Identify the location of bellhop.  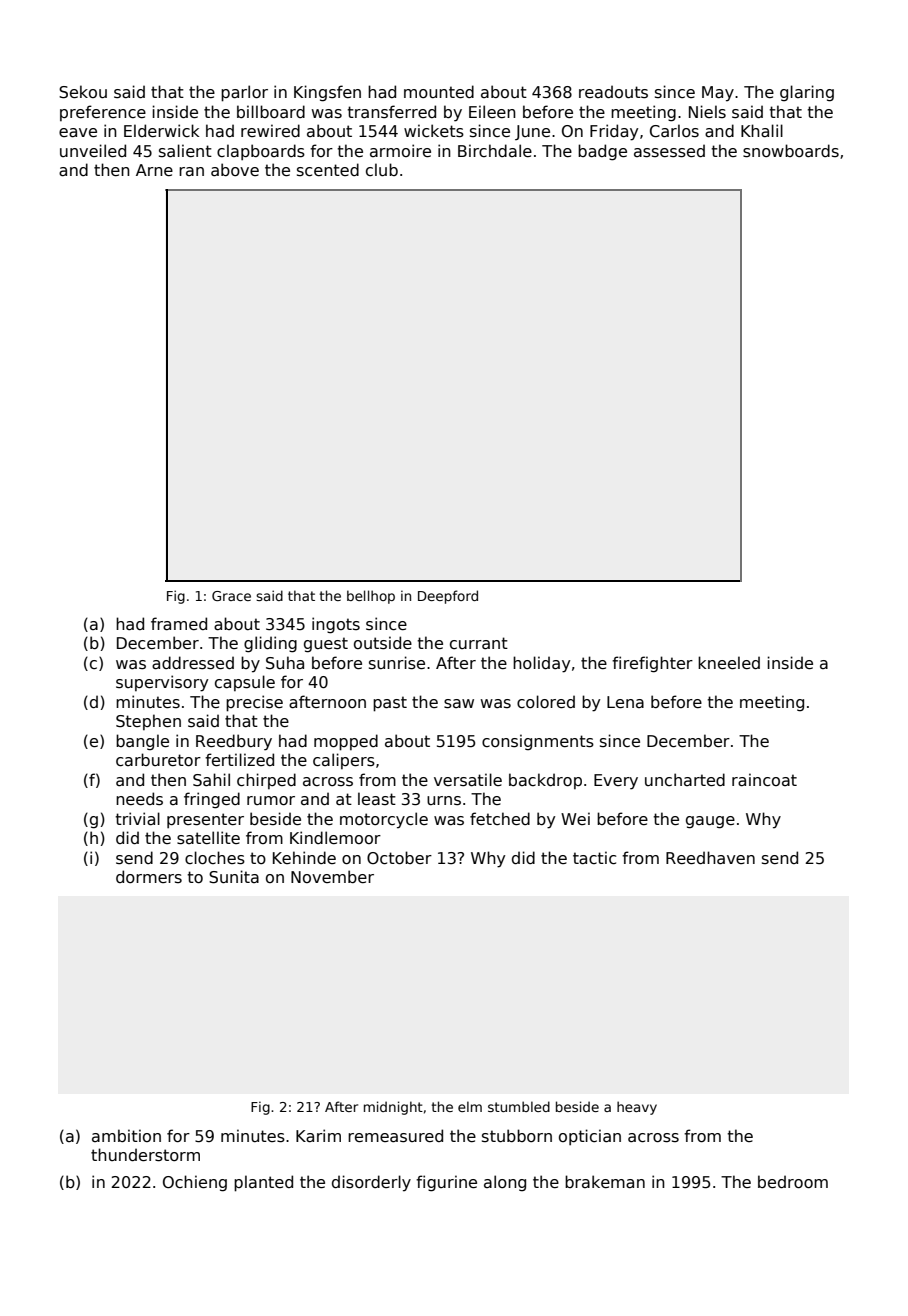
(371, 597).
